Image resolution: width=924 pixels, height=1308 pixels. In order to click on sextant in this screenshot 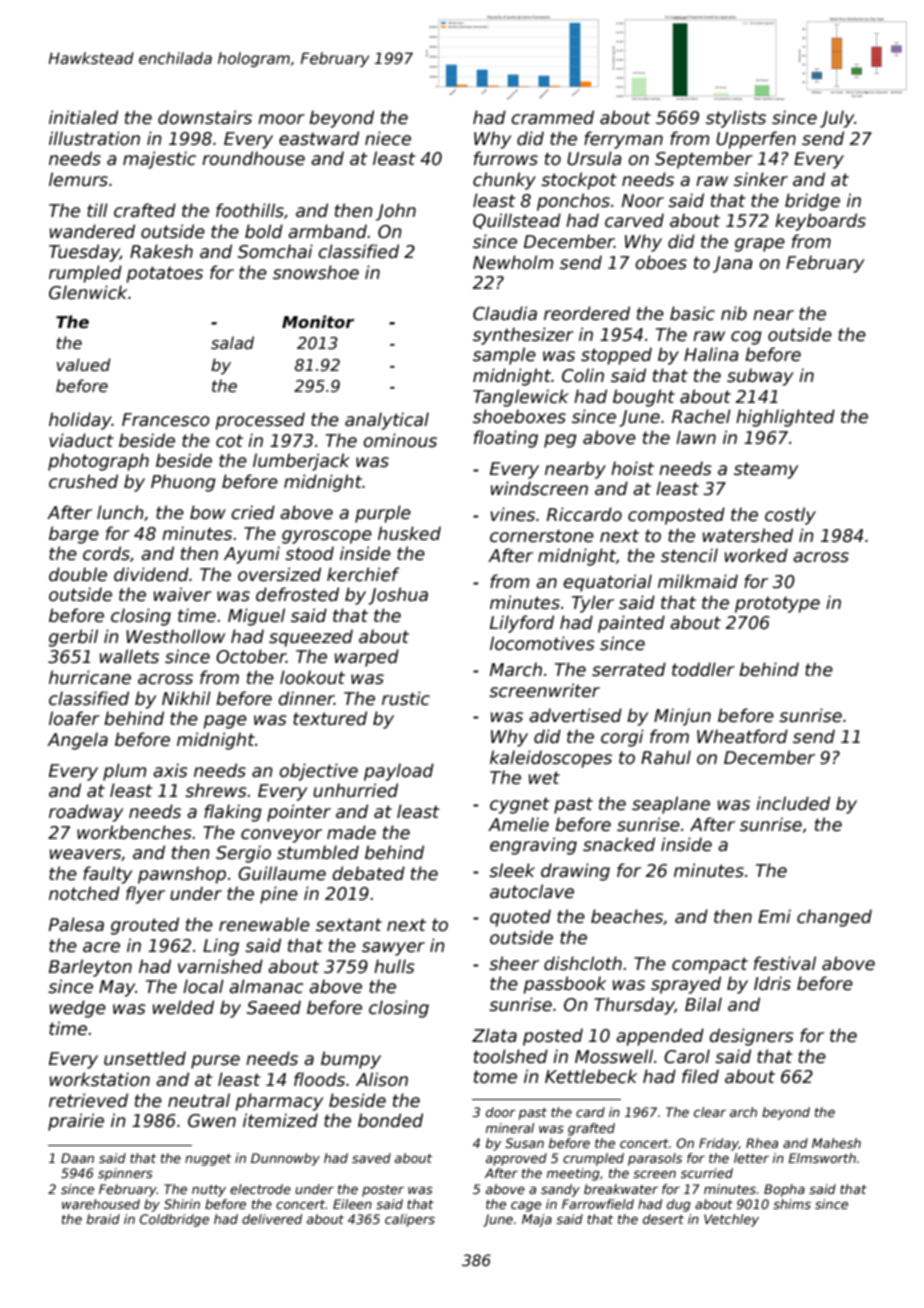, I will do `click(349, 925)`.
